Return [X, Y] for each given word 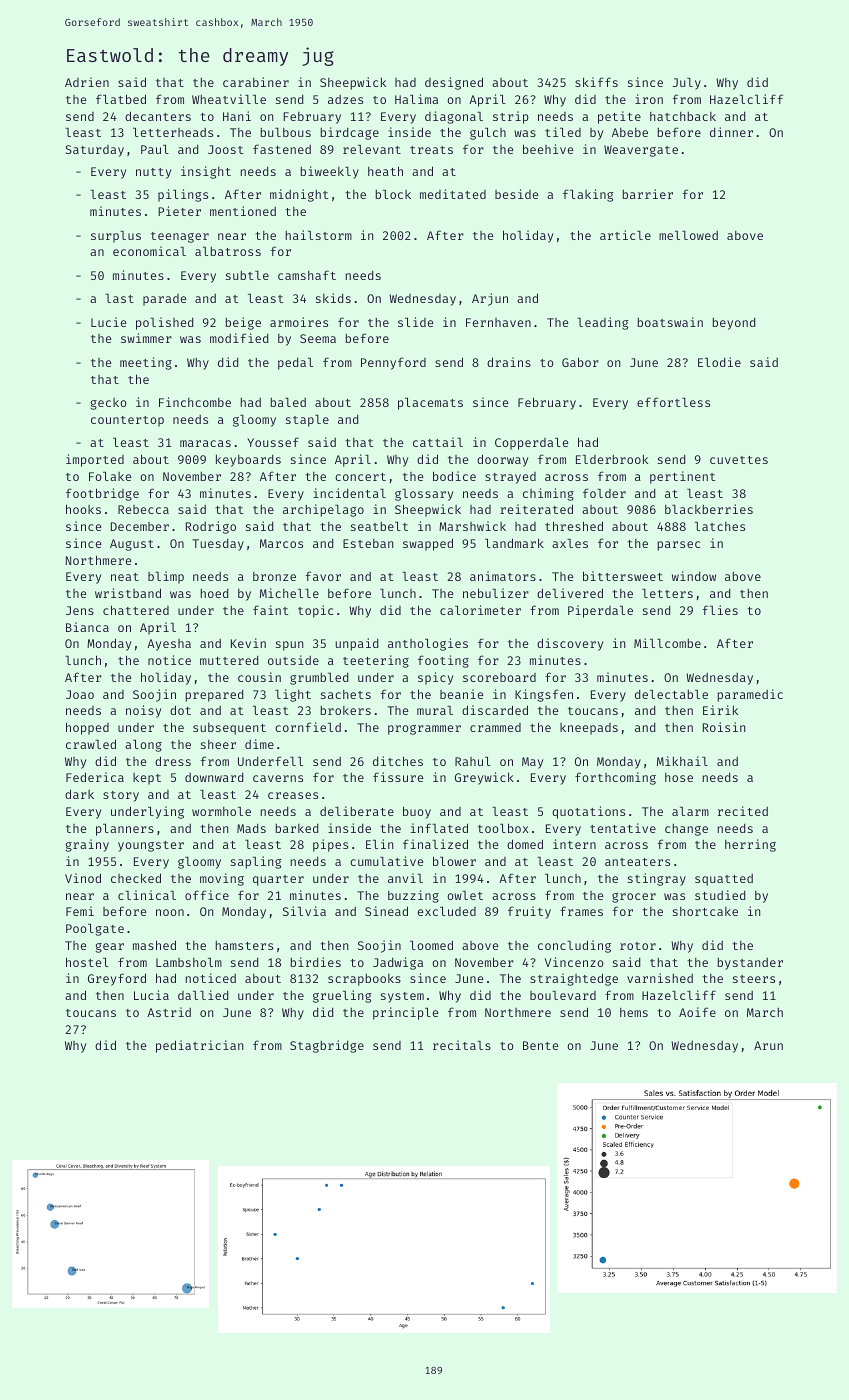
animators [503, 576]
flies [720, 610]
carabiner [256, 82]
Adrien [87, 82]
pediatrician [200, 1046]
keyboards [248, 460]
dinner [731, 132]
